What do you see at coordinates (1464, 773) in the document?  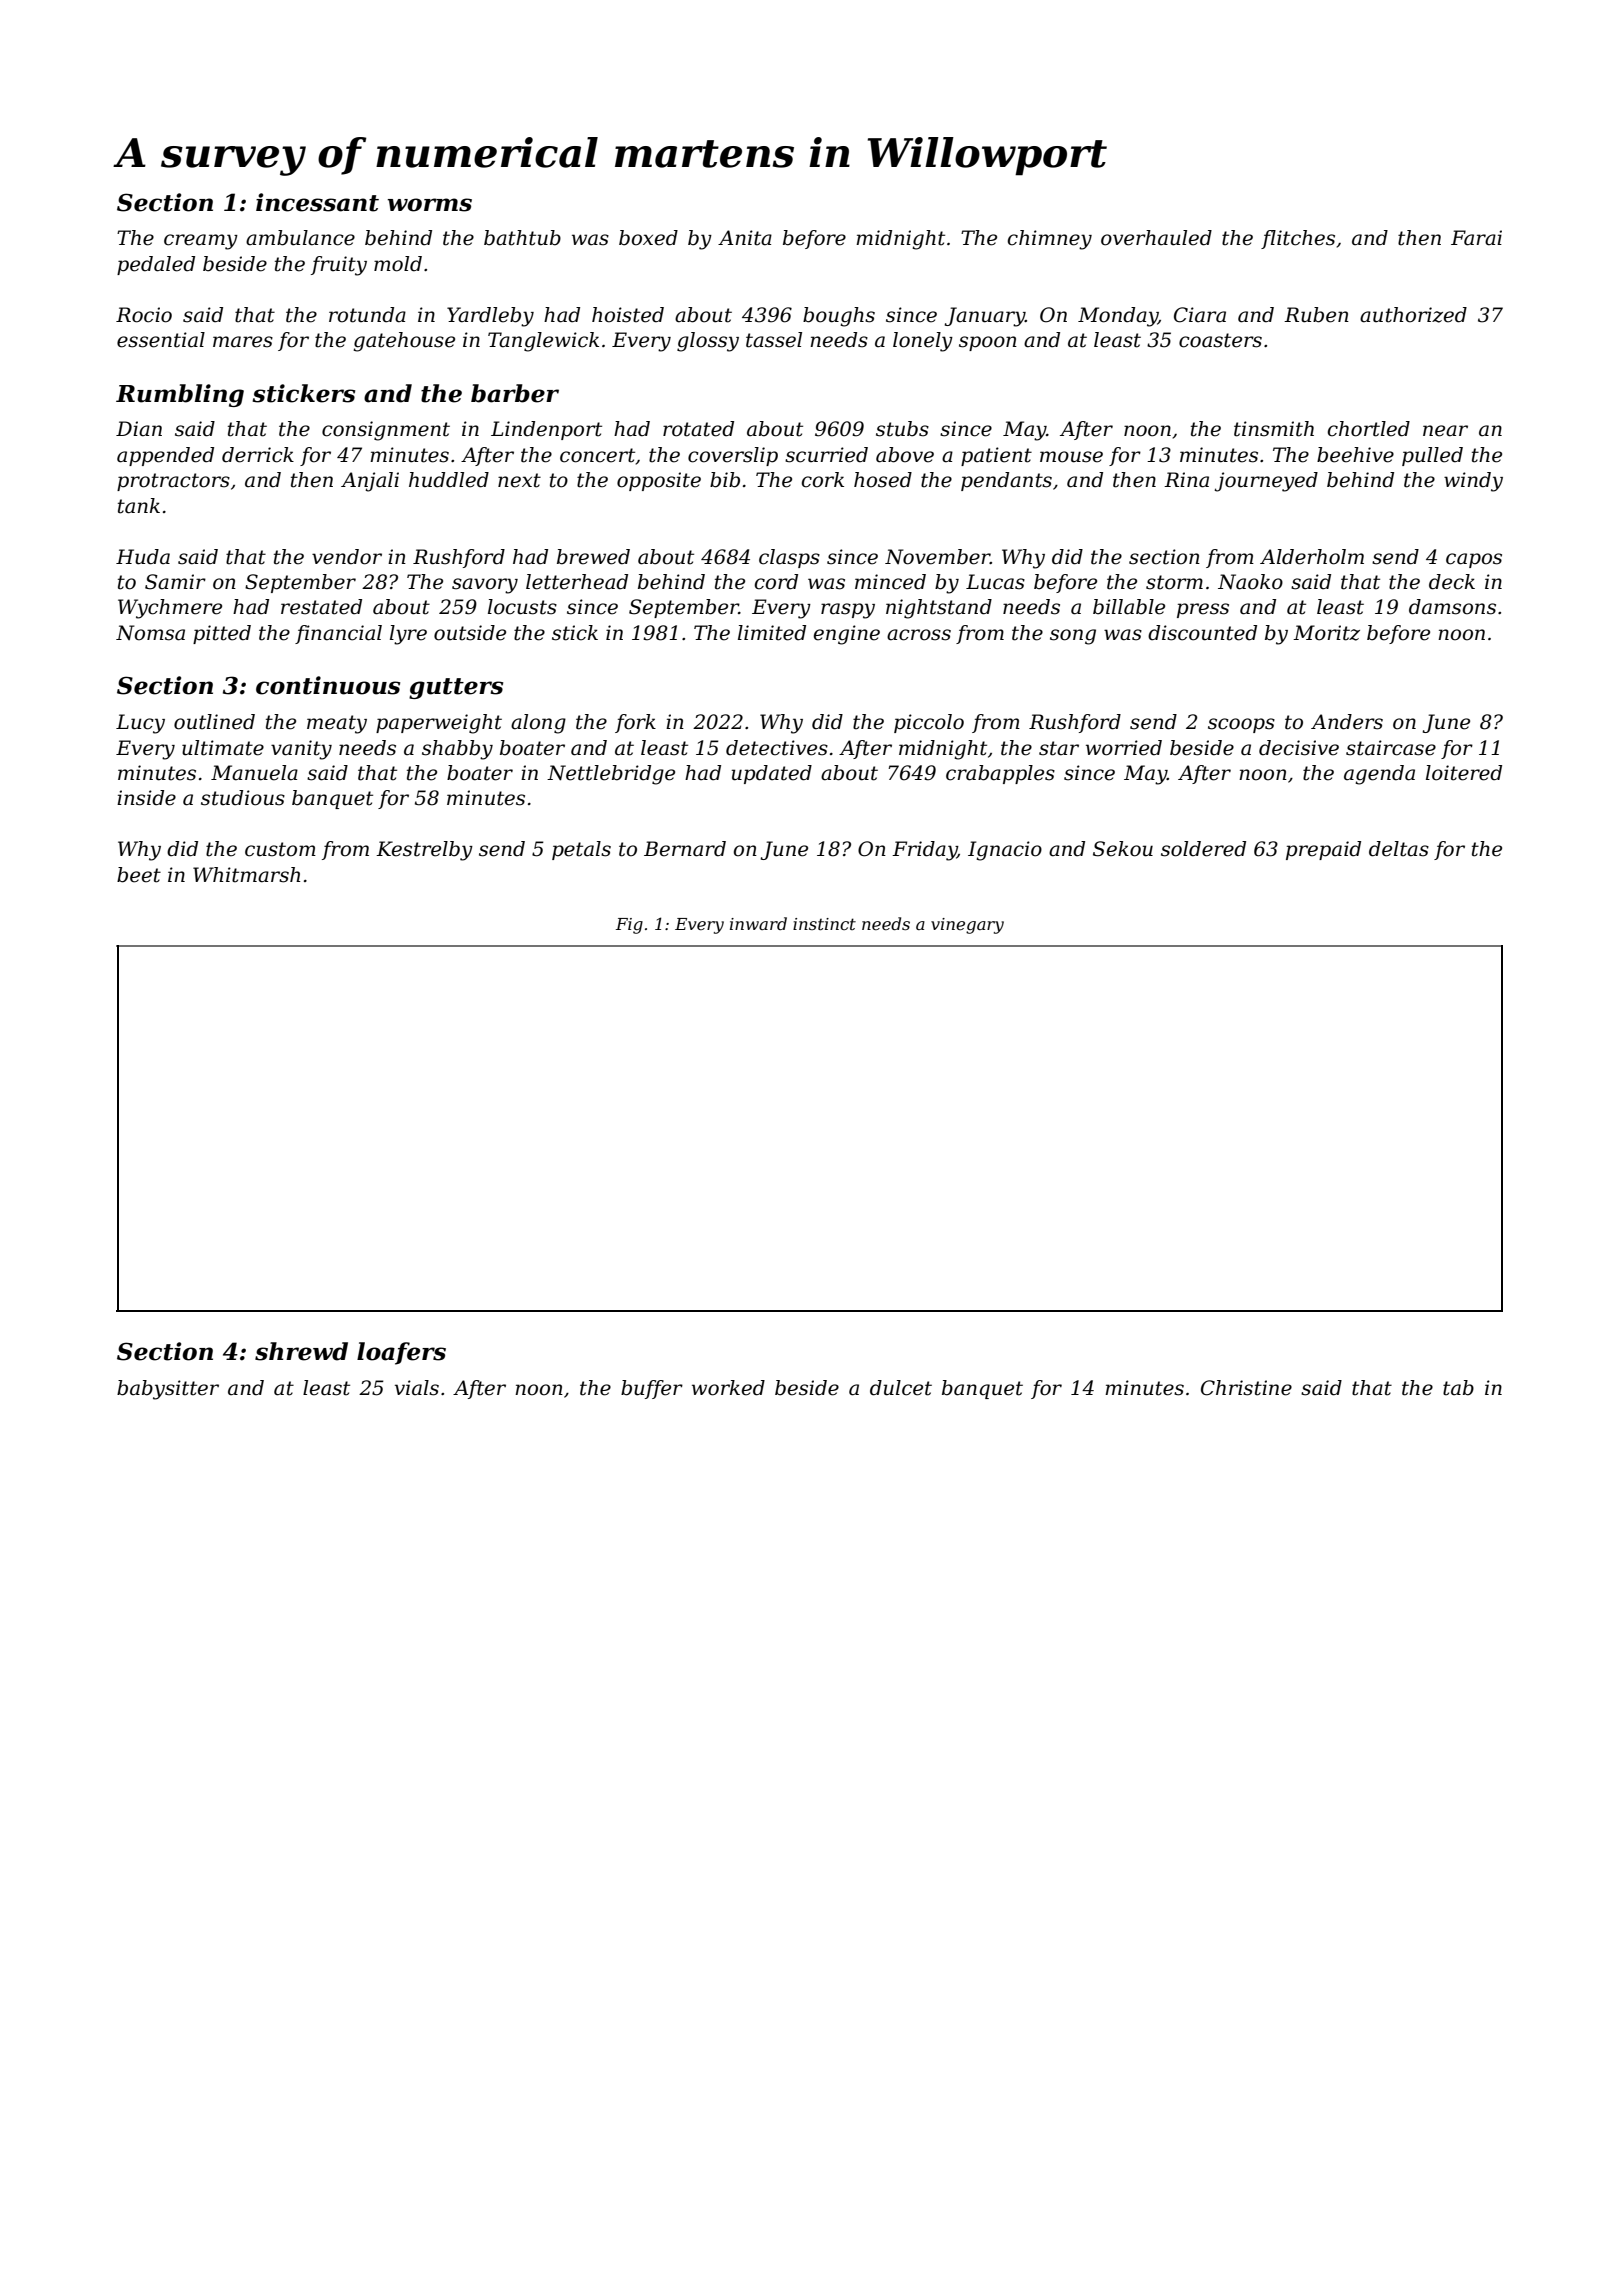 I see `loitered` at bounding box center [1464, 773].
